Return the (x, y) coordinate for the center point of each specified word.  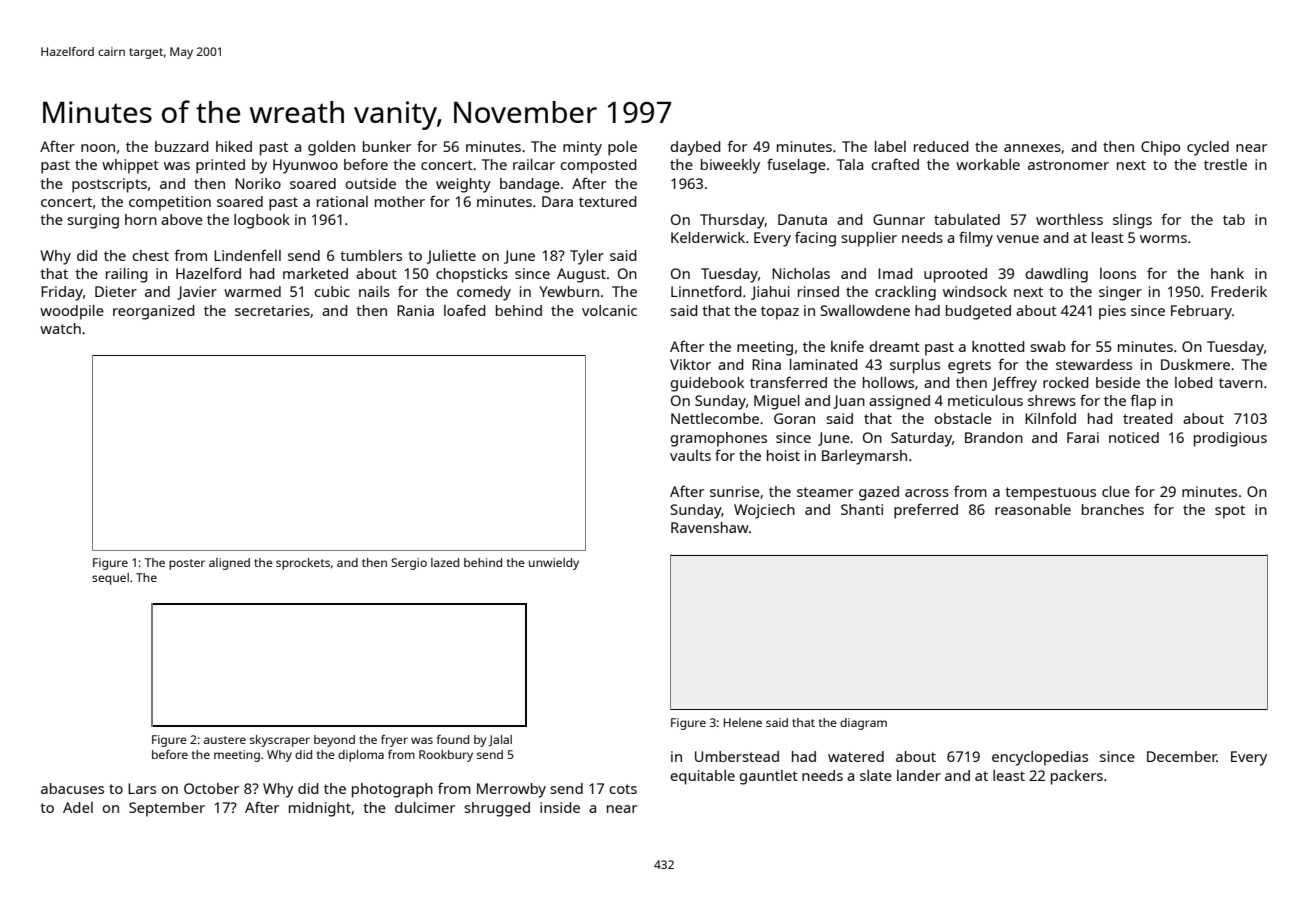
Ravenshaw (710, 527)
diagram (863, 724)
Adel (78, 807)
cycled (1208, 148)
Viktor (690, 364)
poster (187, 564)
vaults (690, 455)
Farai (1083, 437)
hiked (234, 146)
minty (582, 148)
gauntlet (768, 777)
